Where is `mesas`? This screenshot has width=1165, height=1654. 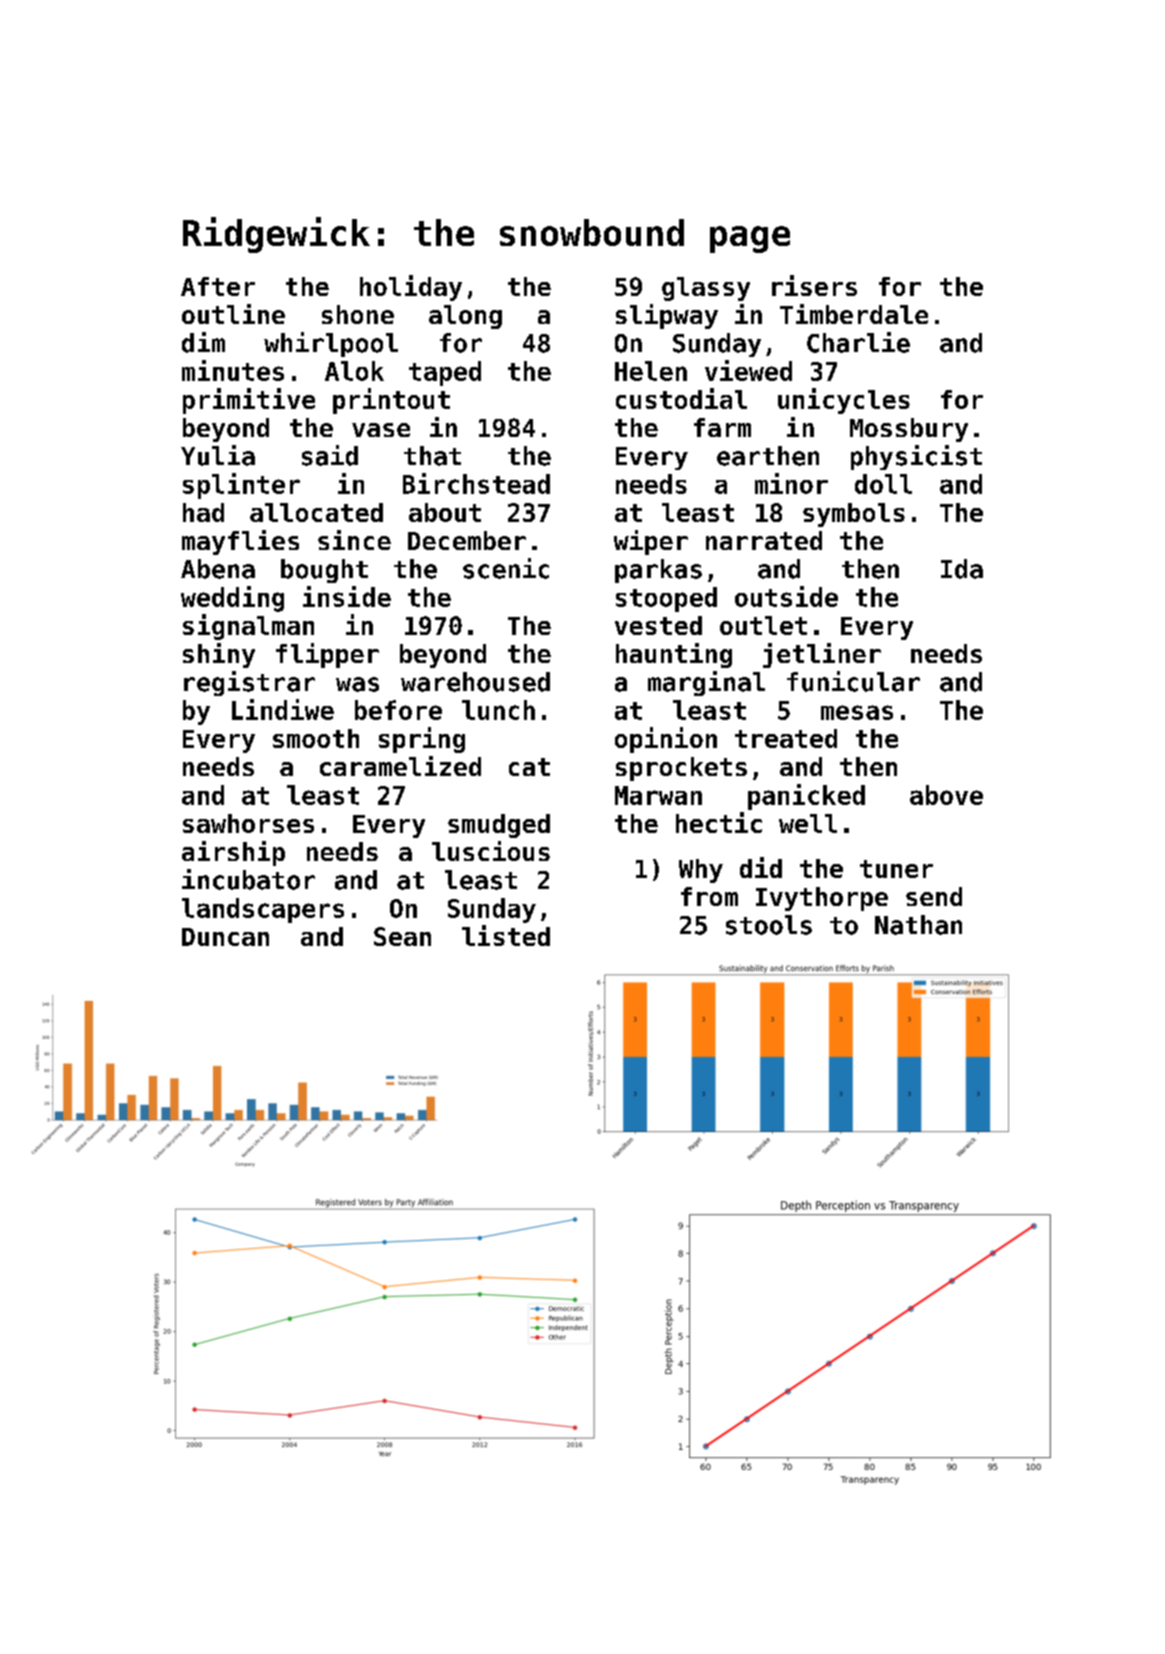 mesas is located at coordinates (857, 712).
